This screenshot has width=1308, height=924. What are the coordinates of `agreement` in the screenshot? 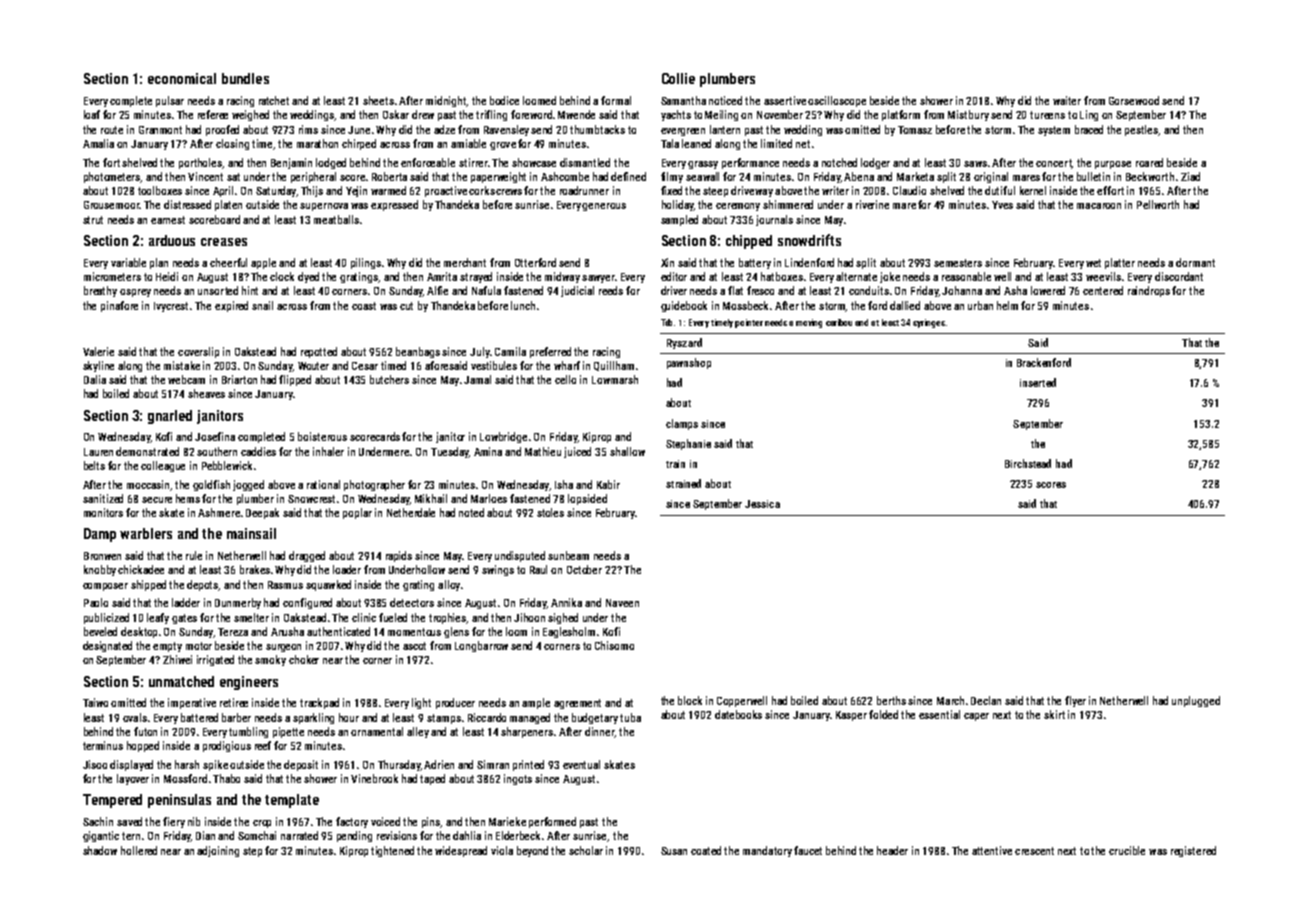 It's located at (577, 704).
